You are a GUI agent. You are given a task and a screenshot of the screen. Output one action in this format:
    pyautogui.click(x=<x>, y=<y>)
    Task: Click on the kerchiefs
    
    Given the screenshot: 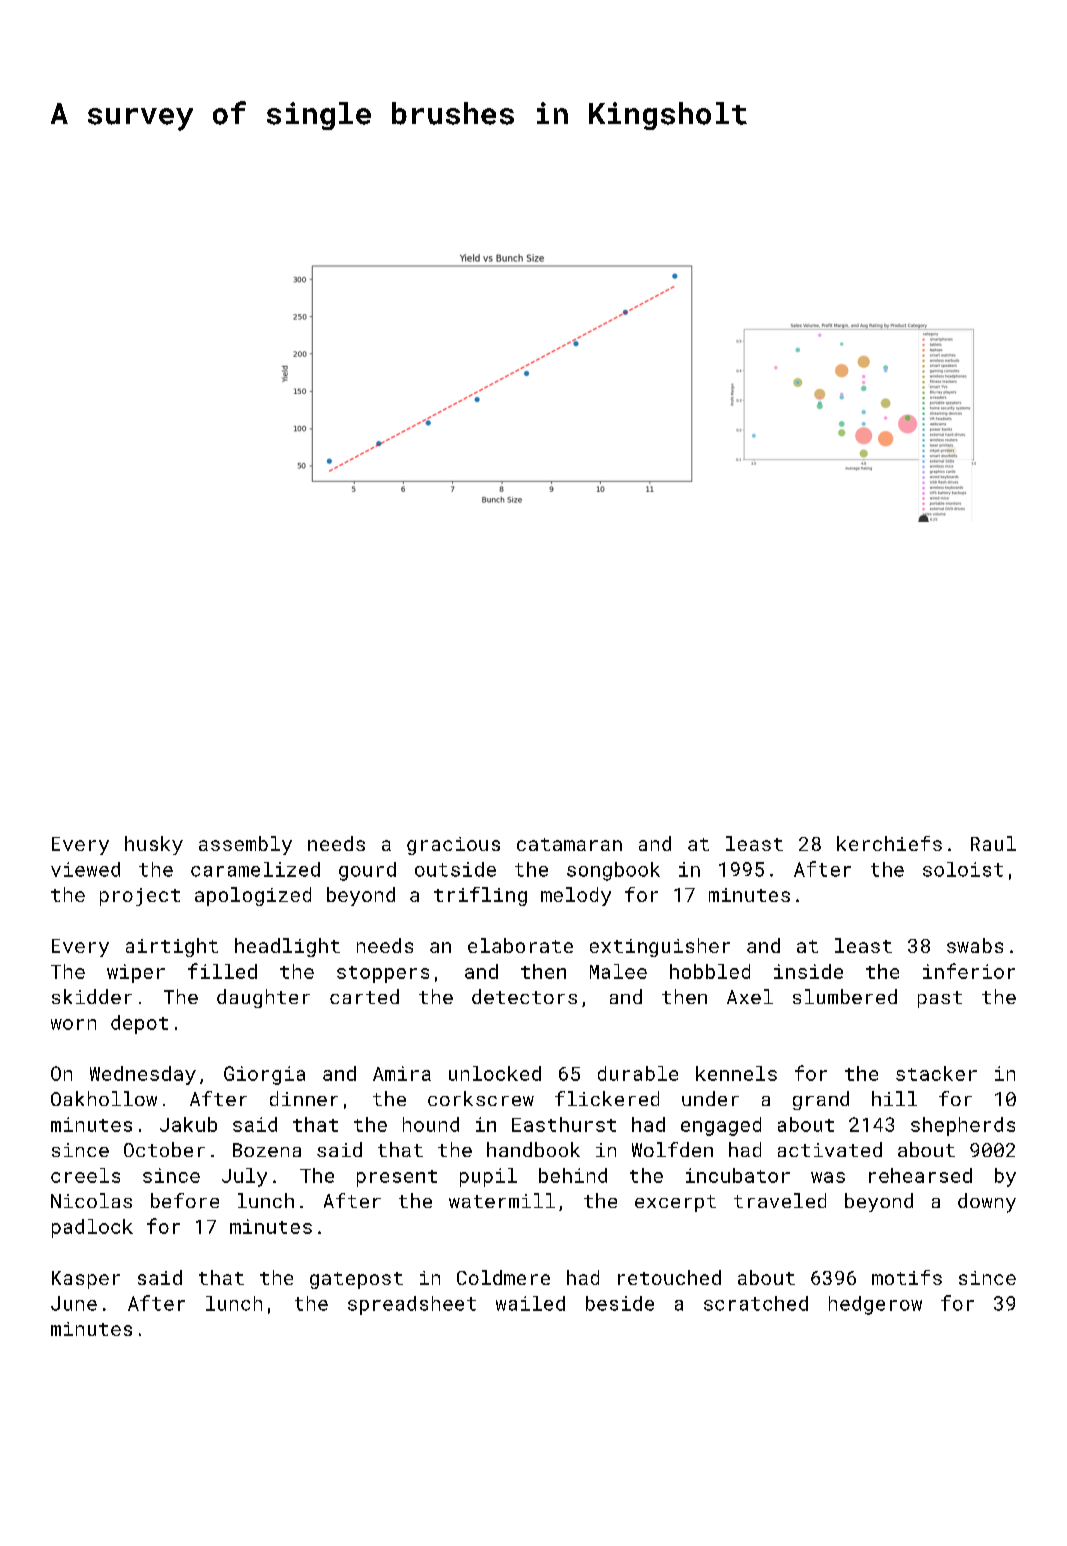 What is the action you would take?
    pyautogui.click(x=889, y=843)
